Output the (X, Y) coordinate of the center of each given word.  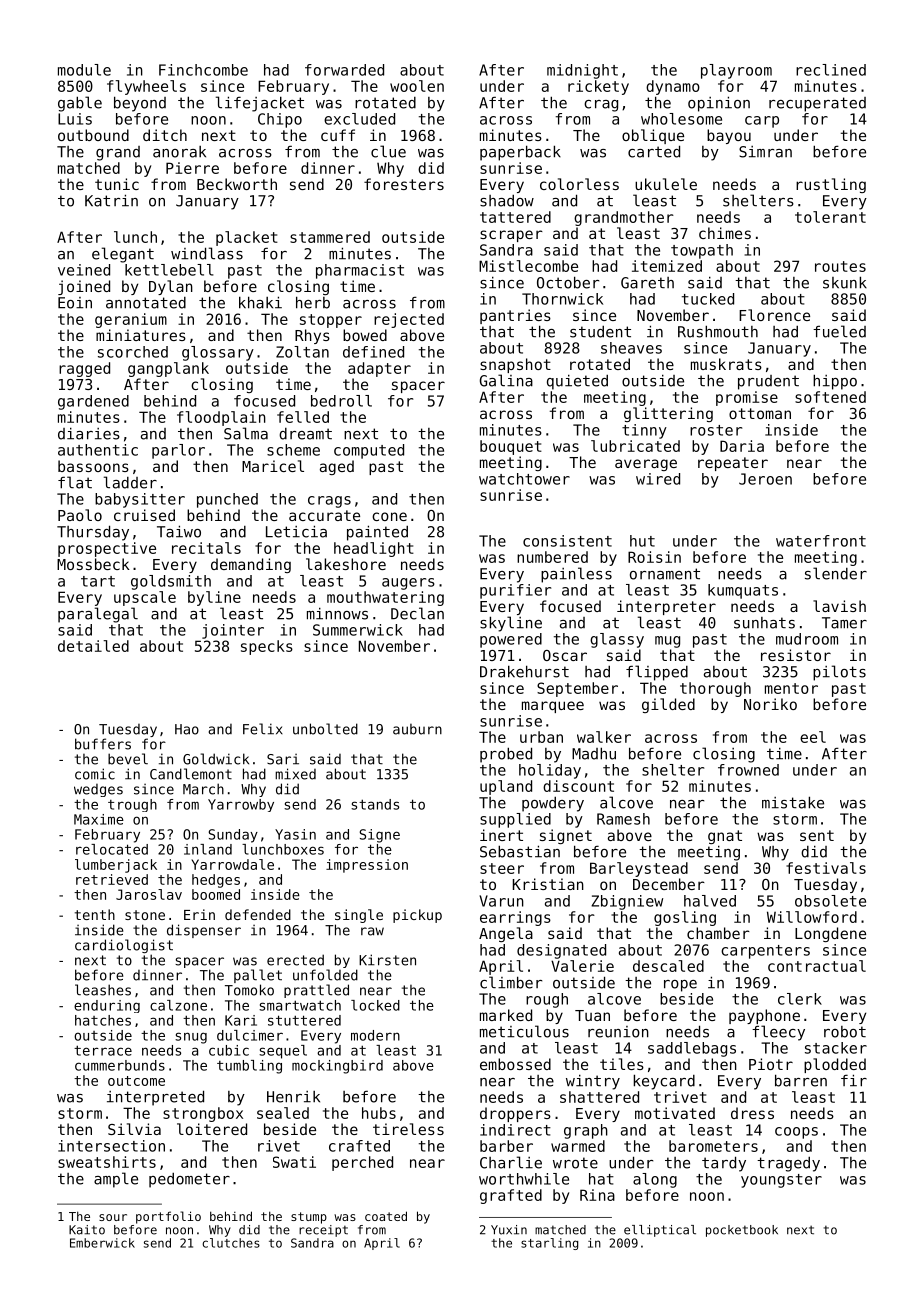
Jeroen (765, 479)
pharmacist (360, 271)
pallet (258, 976)
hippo (835, 382)
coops (796, 1133)
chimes (725, 233)
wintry (593, 1082)
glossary (218, 353)
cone (389, 516)
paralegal (98, 615)
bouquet (511, 447)
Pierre (192, 168)
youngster (781, 1181)
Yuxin (509, 1230)
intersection (111, 1146)
